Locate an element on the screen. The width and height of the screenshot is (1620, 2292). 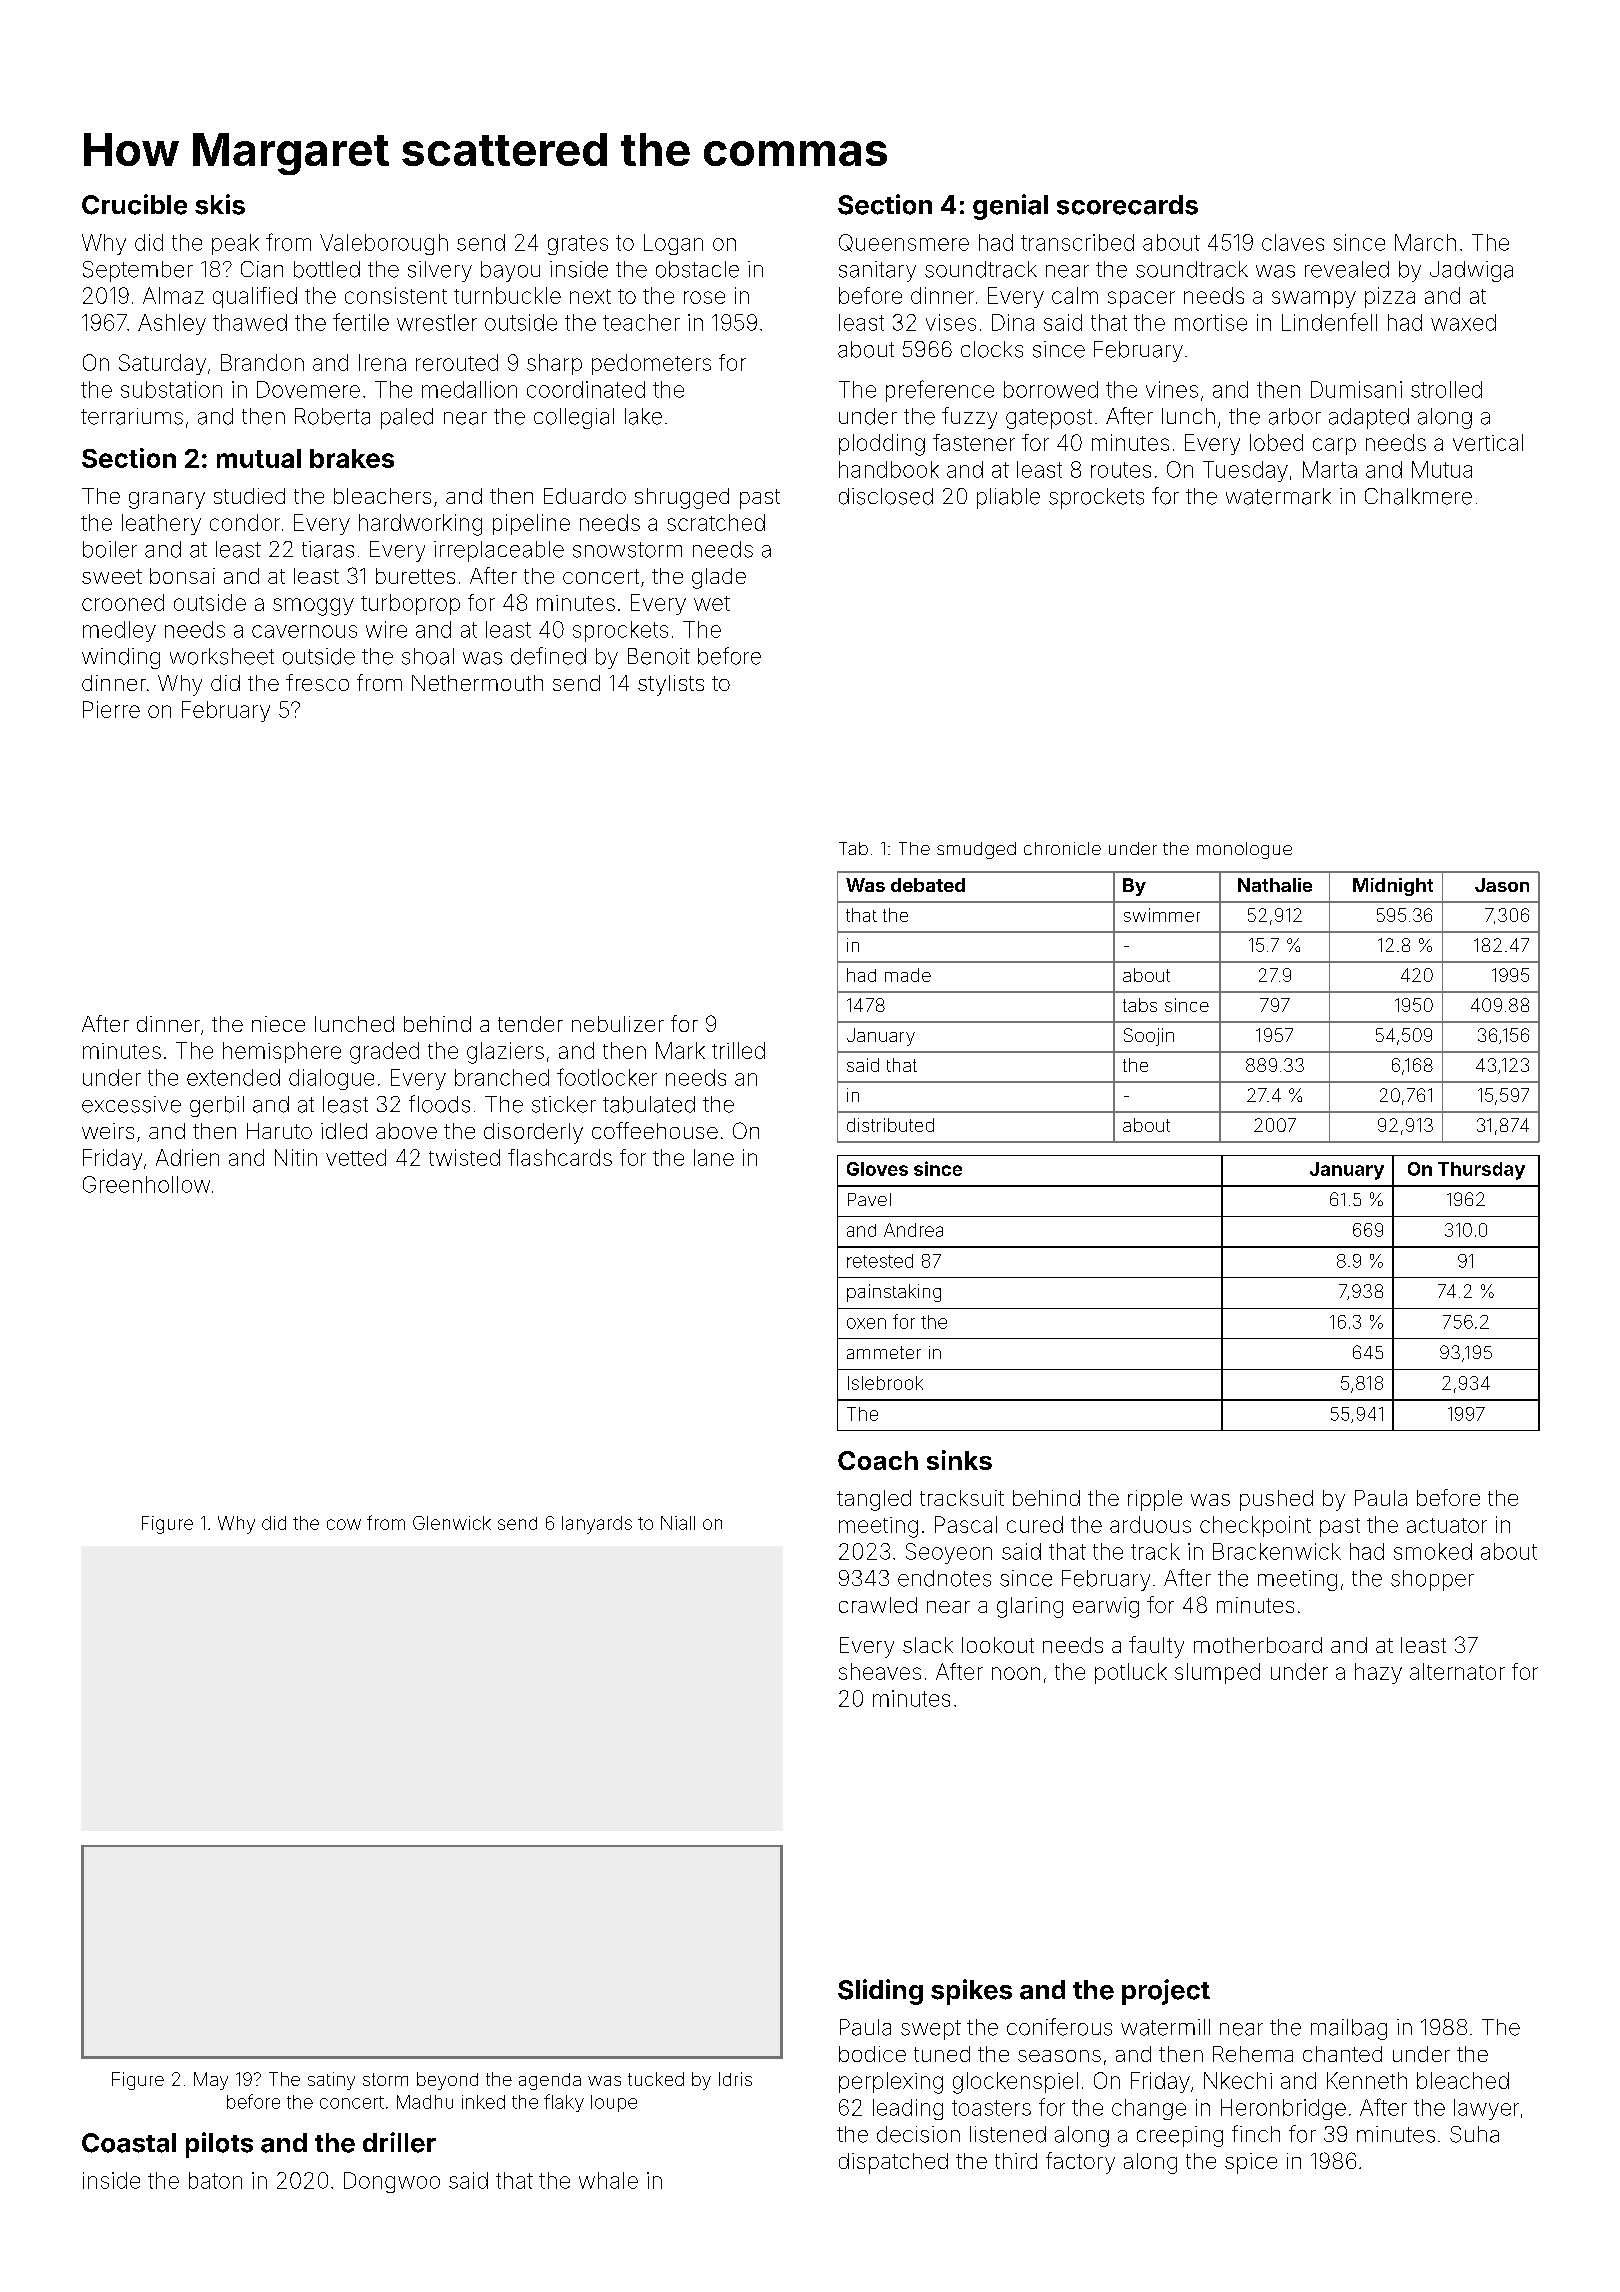
Pavel is located at coordinates (869, 1199).
